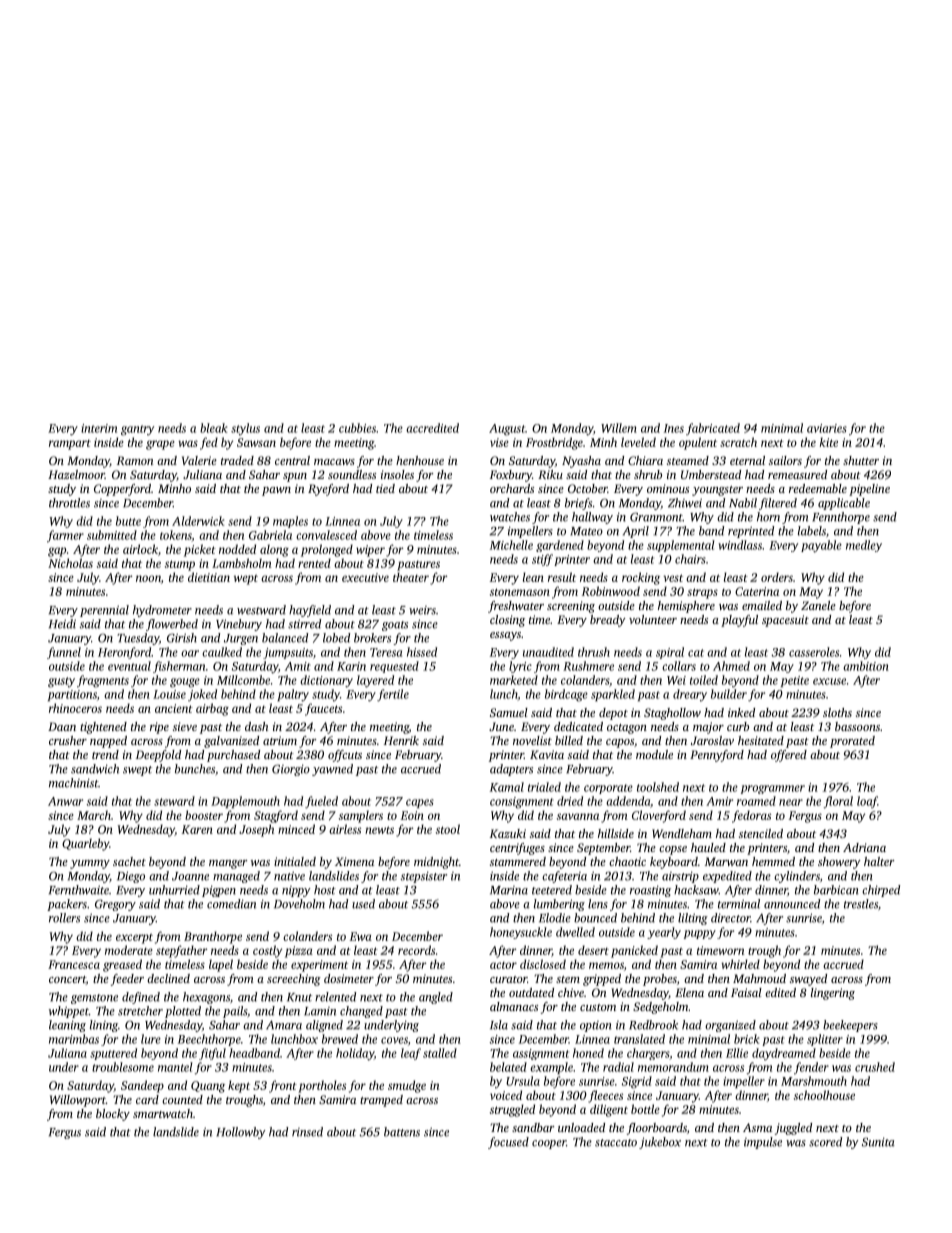 The width and height of the image is (952, 1233). I want to click on almanacs, so click(514, 1006).
